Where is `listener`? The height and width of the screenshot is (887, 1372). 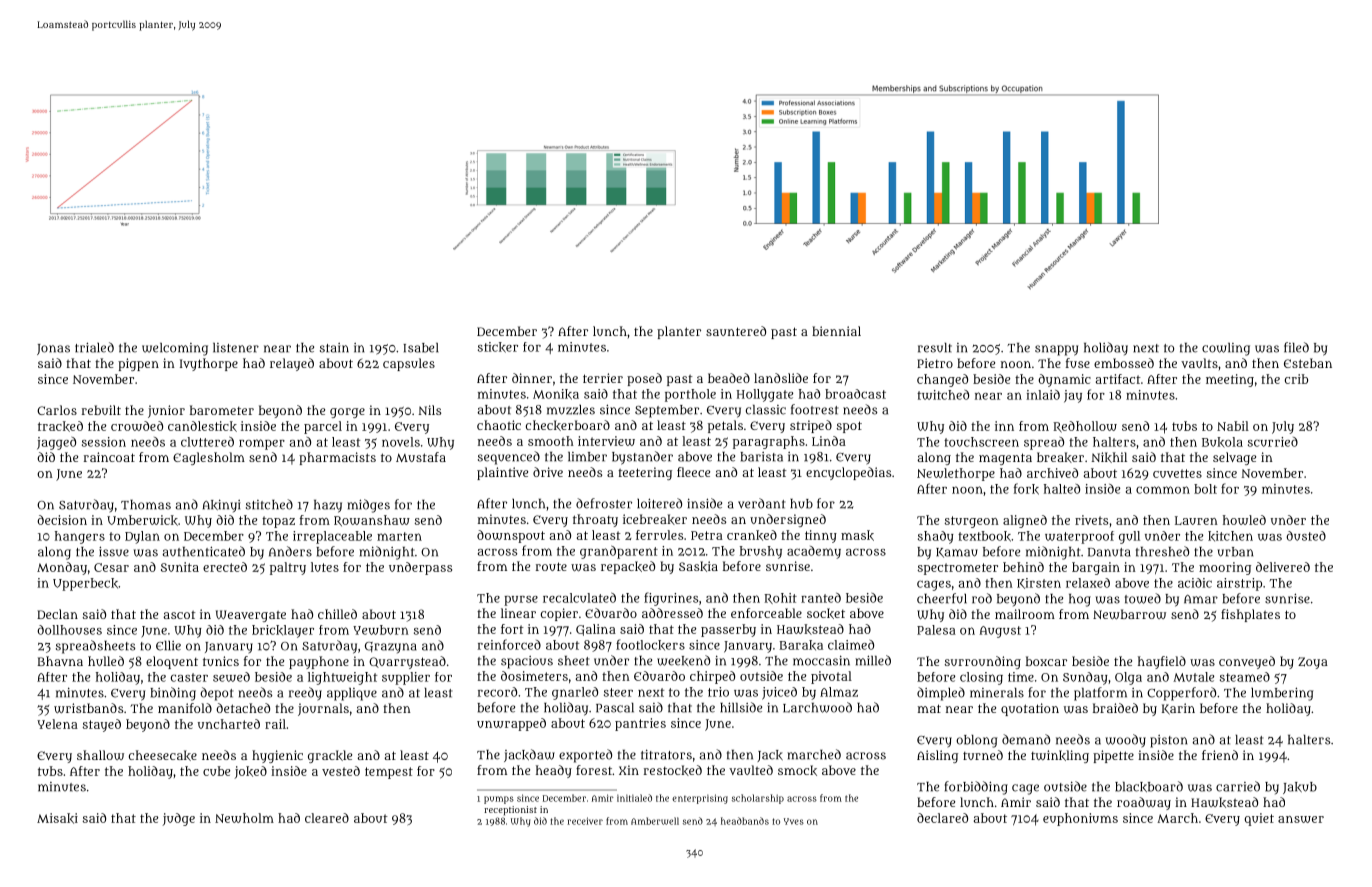 listener is located at coordinates (236, 348).
